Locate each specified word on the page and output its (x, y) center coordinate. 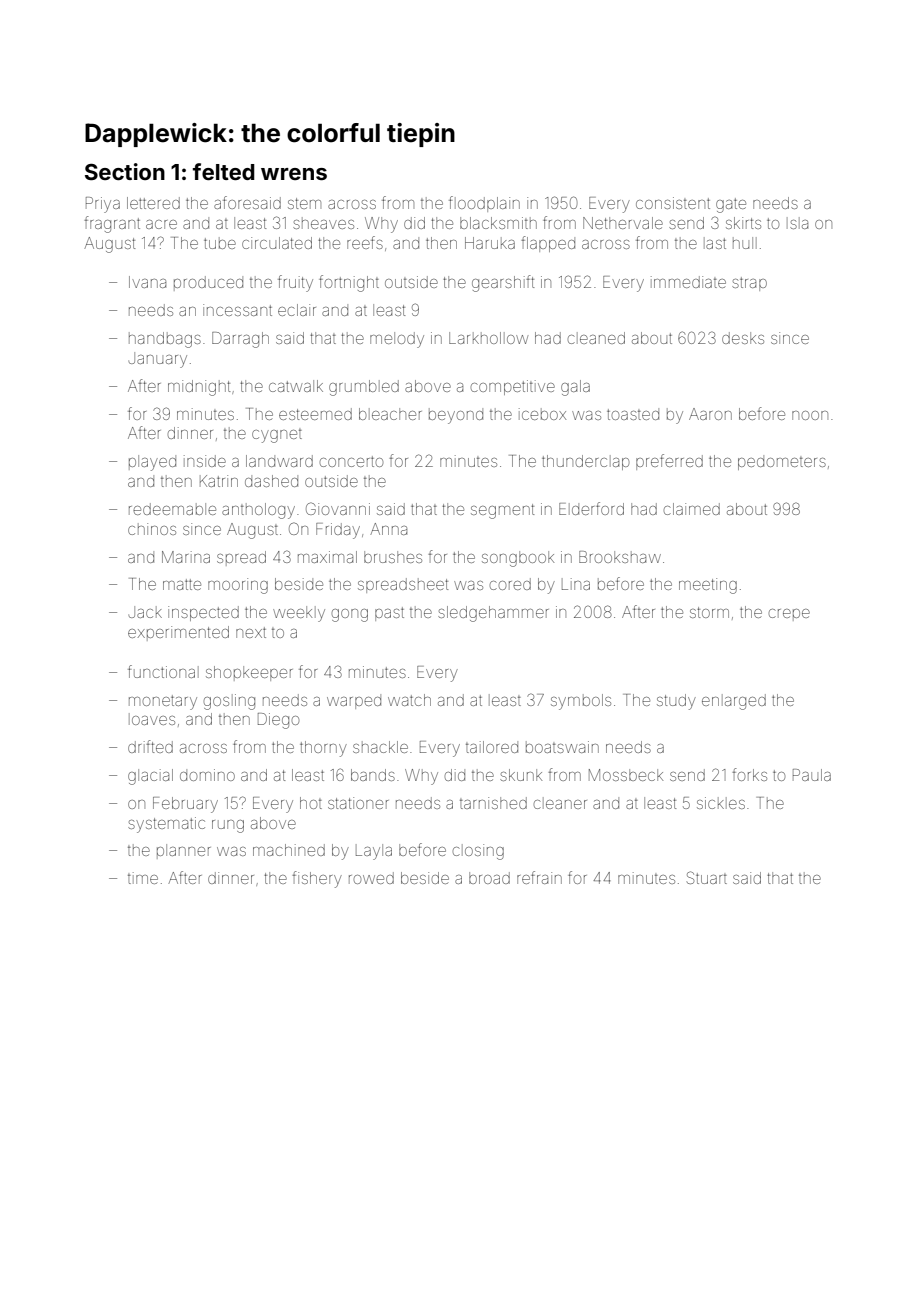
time (143, 878)
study (676, 702)
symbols (581, 702)
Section (125, 171)
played (152, 463)
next (251, 632)
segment (502, 511)
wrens (294, 174)
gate (731, 205)
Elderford (591, 508)
